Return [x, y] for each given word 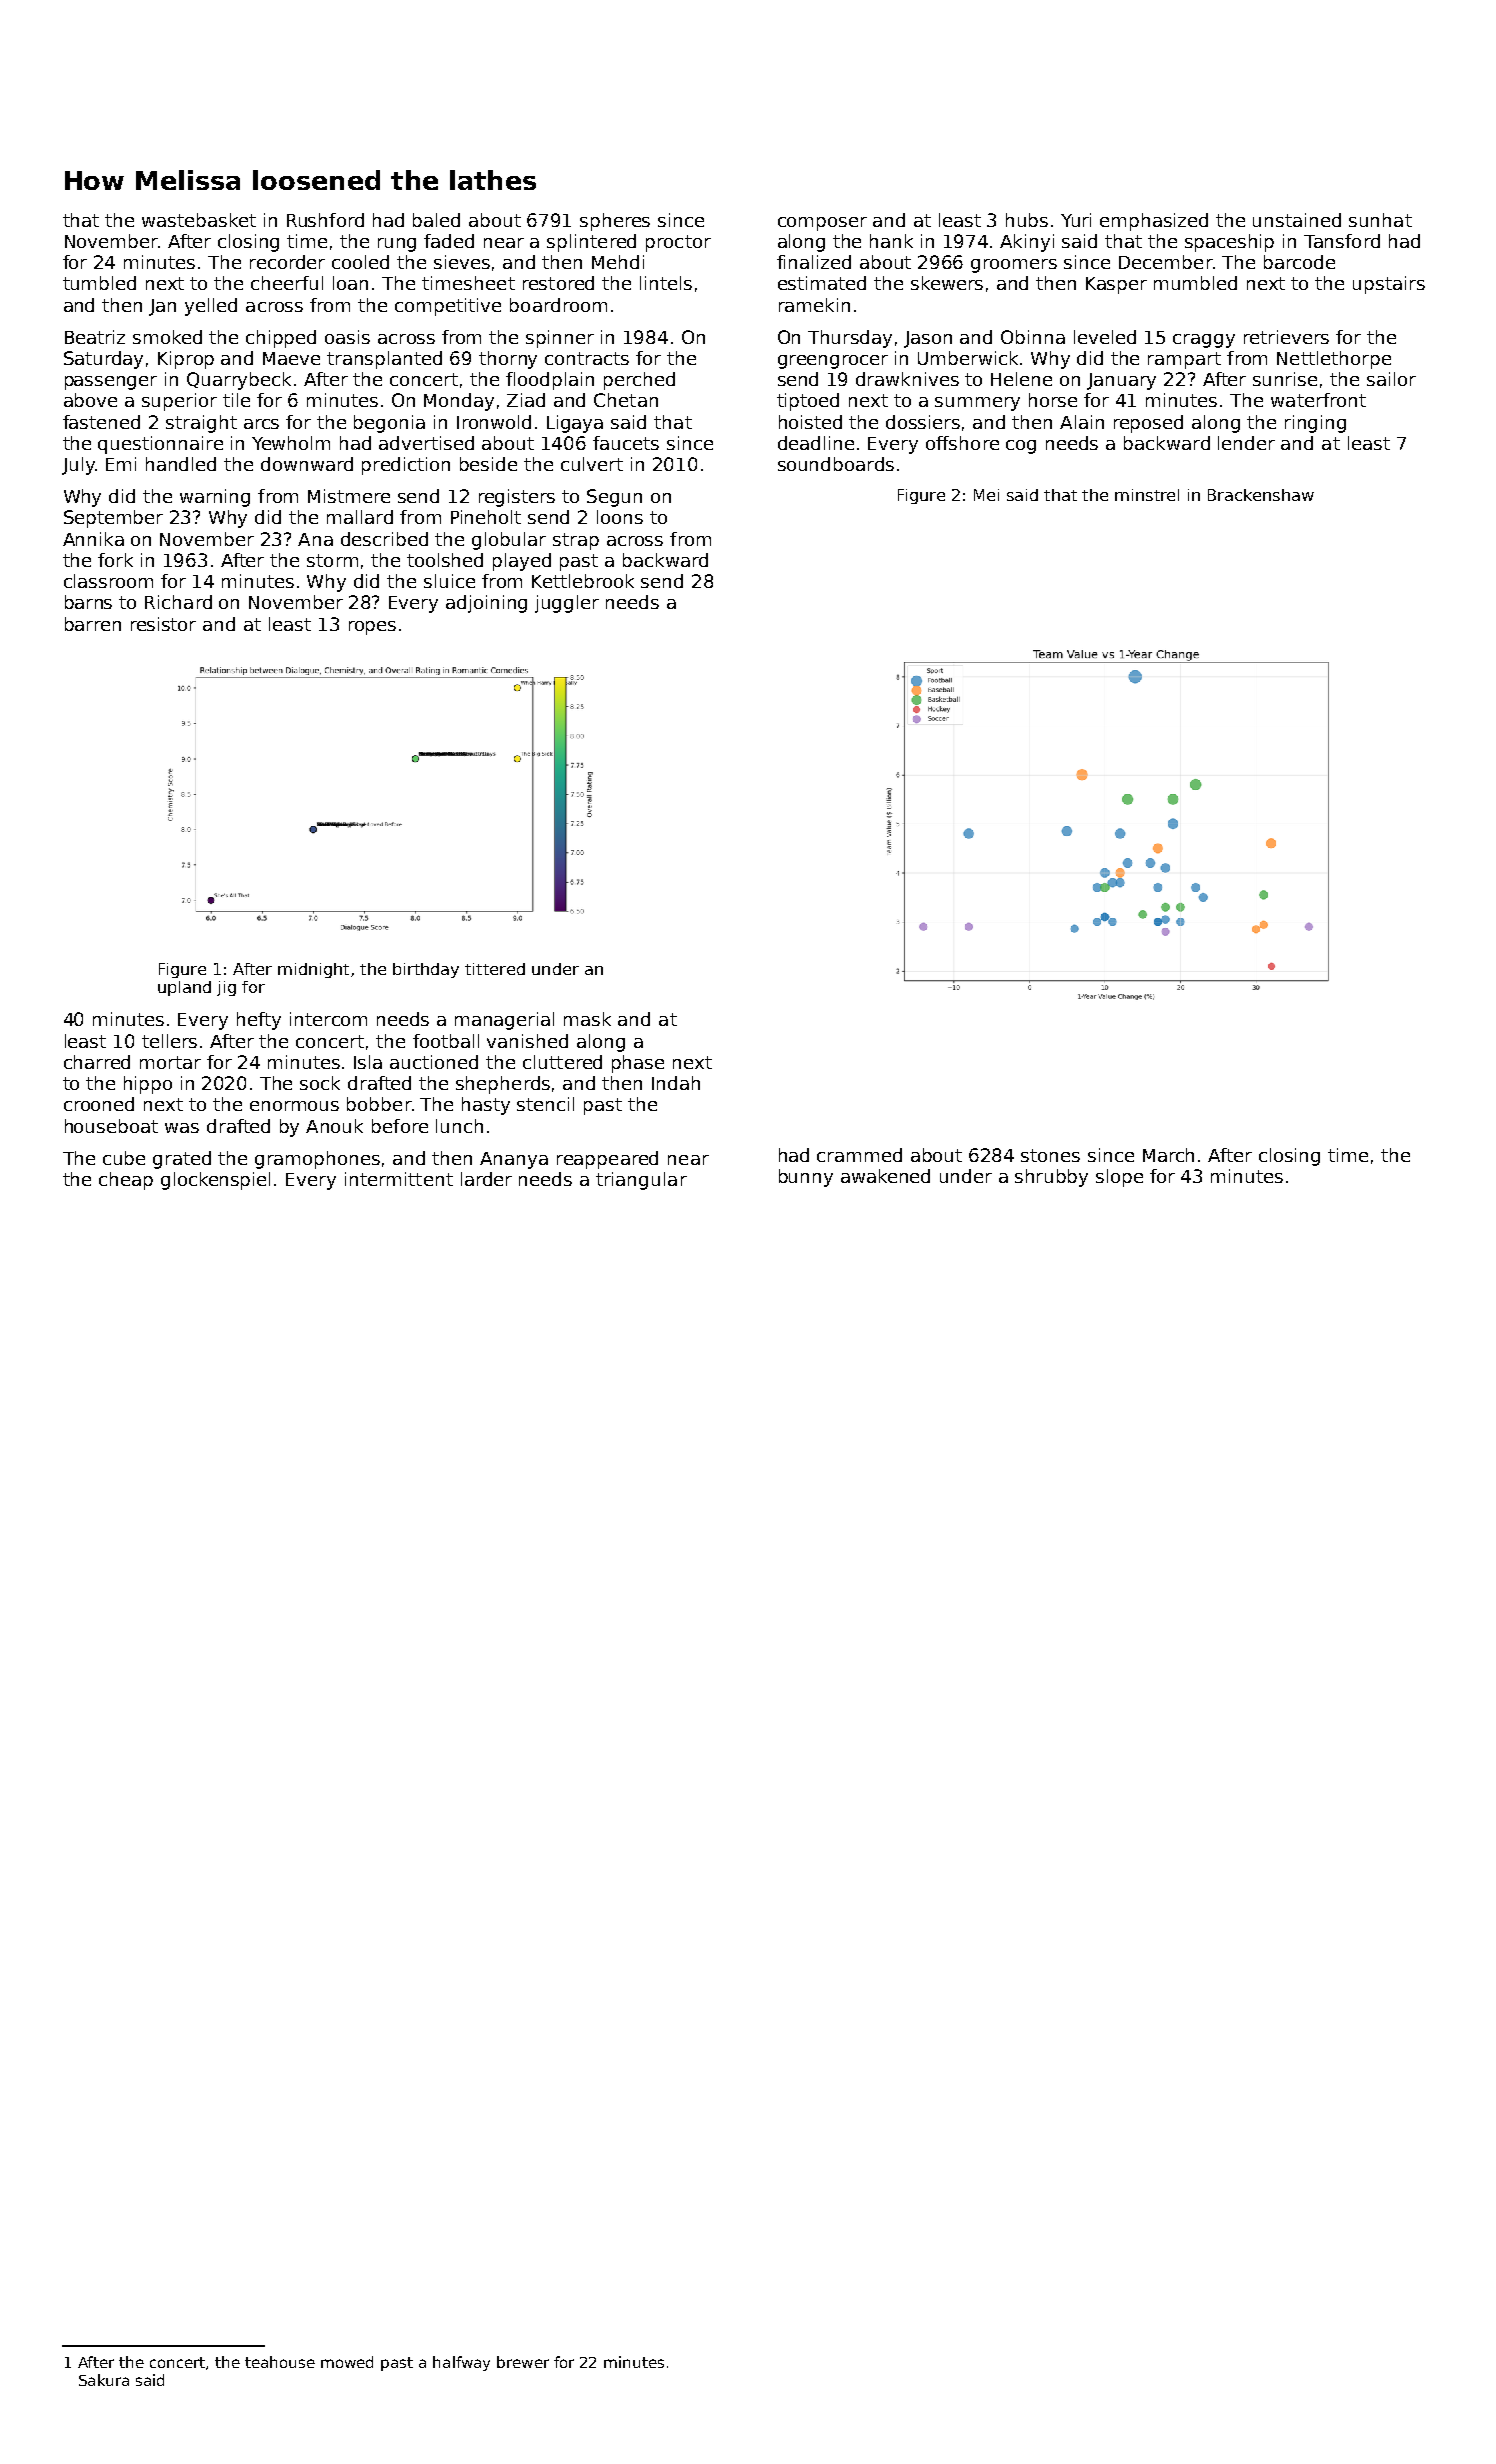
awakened [885, 1176]
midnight [313, 970]
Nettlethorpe [1334, 360]
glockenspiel [215, 1181]
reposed [1148, 424]
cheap [126, 1181]
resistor [163, 624]
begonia [389, 424]
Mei [986, 495]
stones [1050, 1155]
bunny [806, 1178]
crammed [859, 1155]
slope [1119, 1178]
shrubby [1051, 1178]
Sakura [104, 2380]
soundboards [836, 464]
